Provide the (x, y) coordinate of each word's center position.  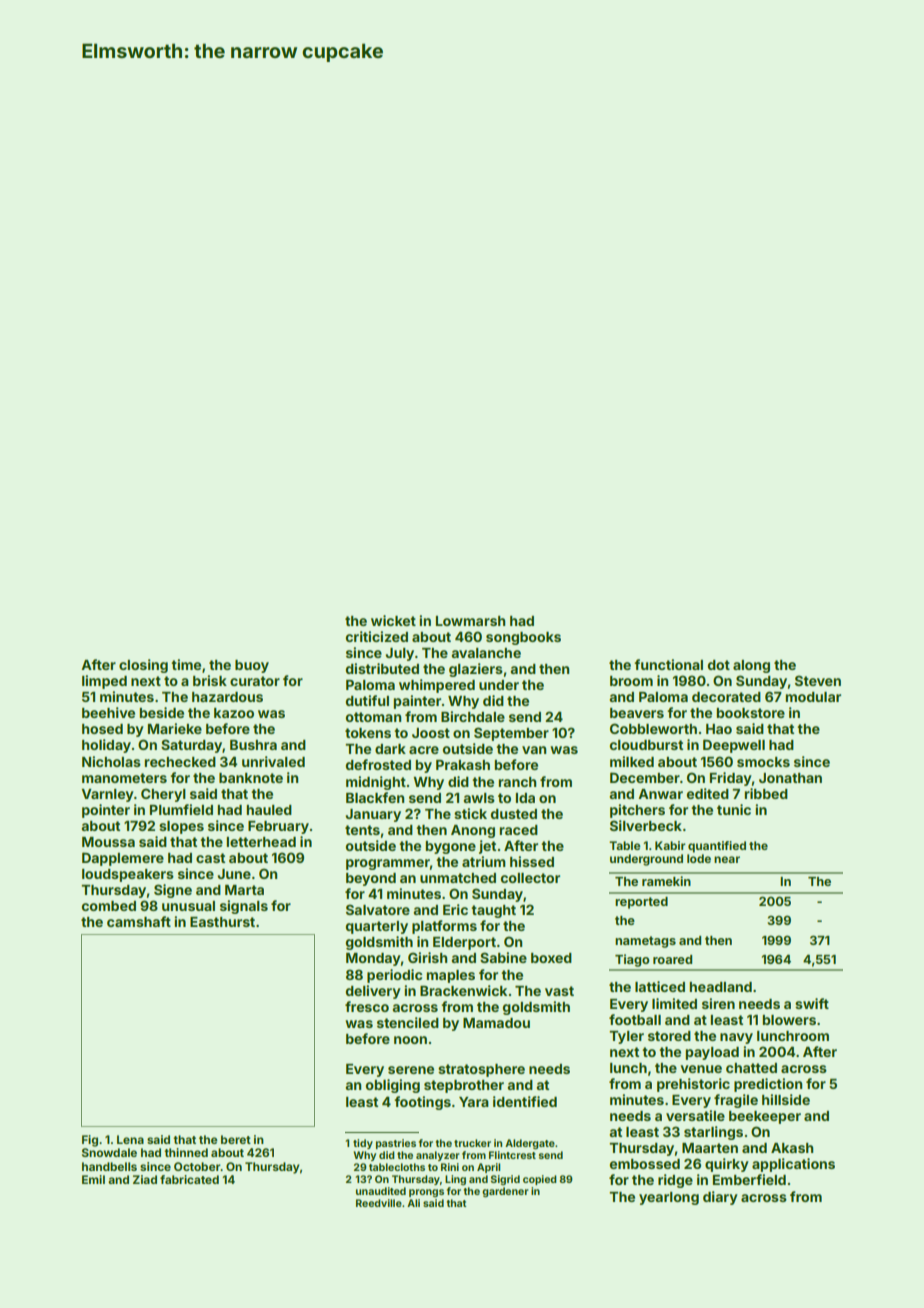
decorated (726, 697)
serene (411, 1070)
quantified (717, 847)
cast (210, 858)
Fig (90, 1141)
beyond (371, 879)
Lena (130, 1139)
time (186, 664)
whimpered (437, 686)
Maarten (710, 1148)
